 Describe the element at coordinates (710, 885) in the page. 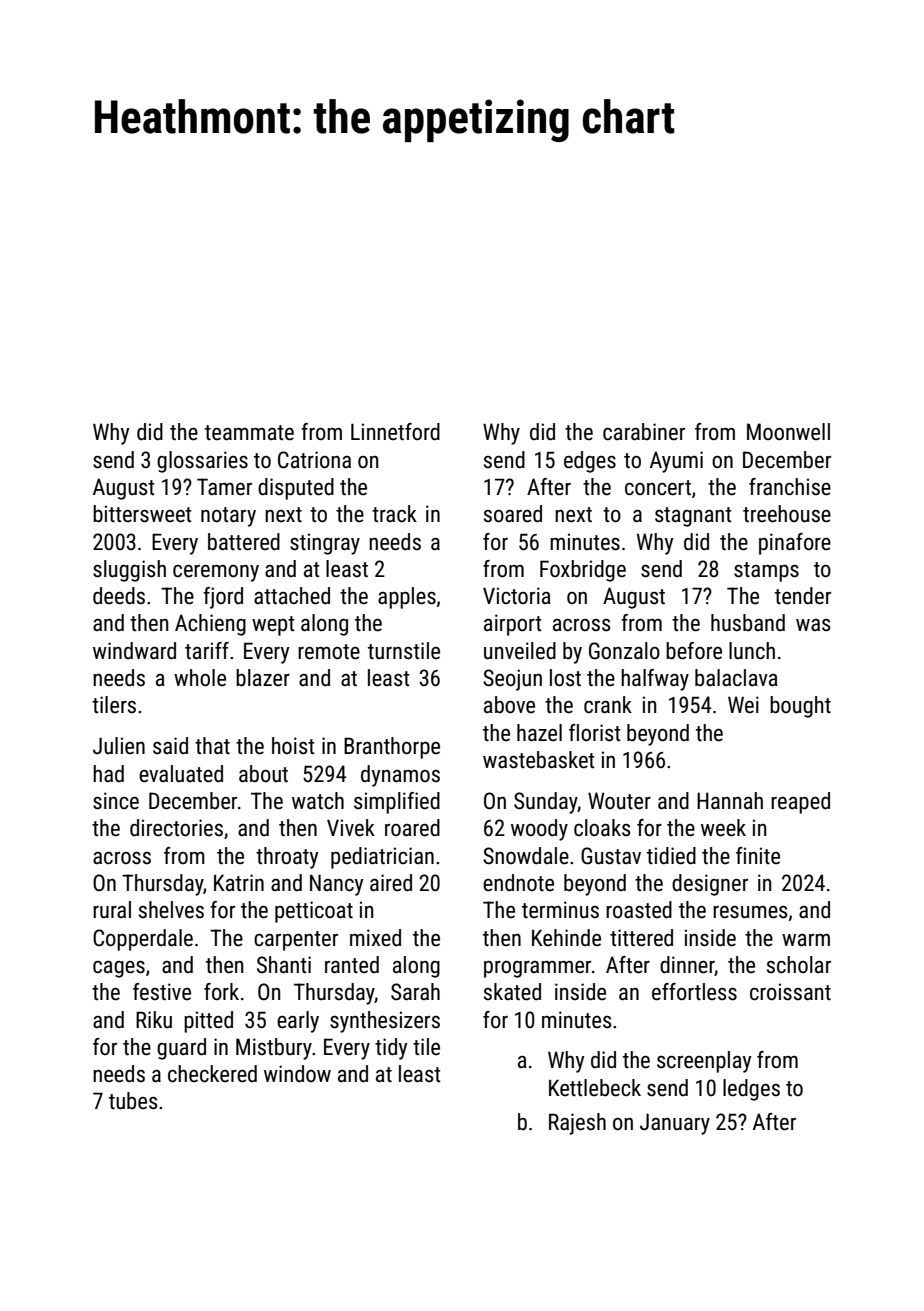

I see `designer` at that location.
